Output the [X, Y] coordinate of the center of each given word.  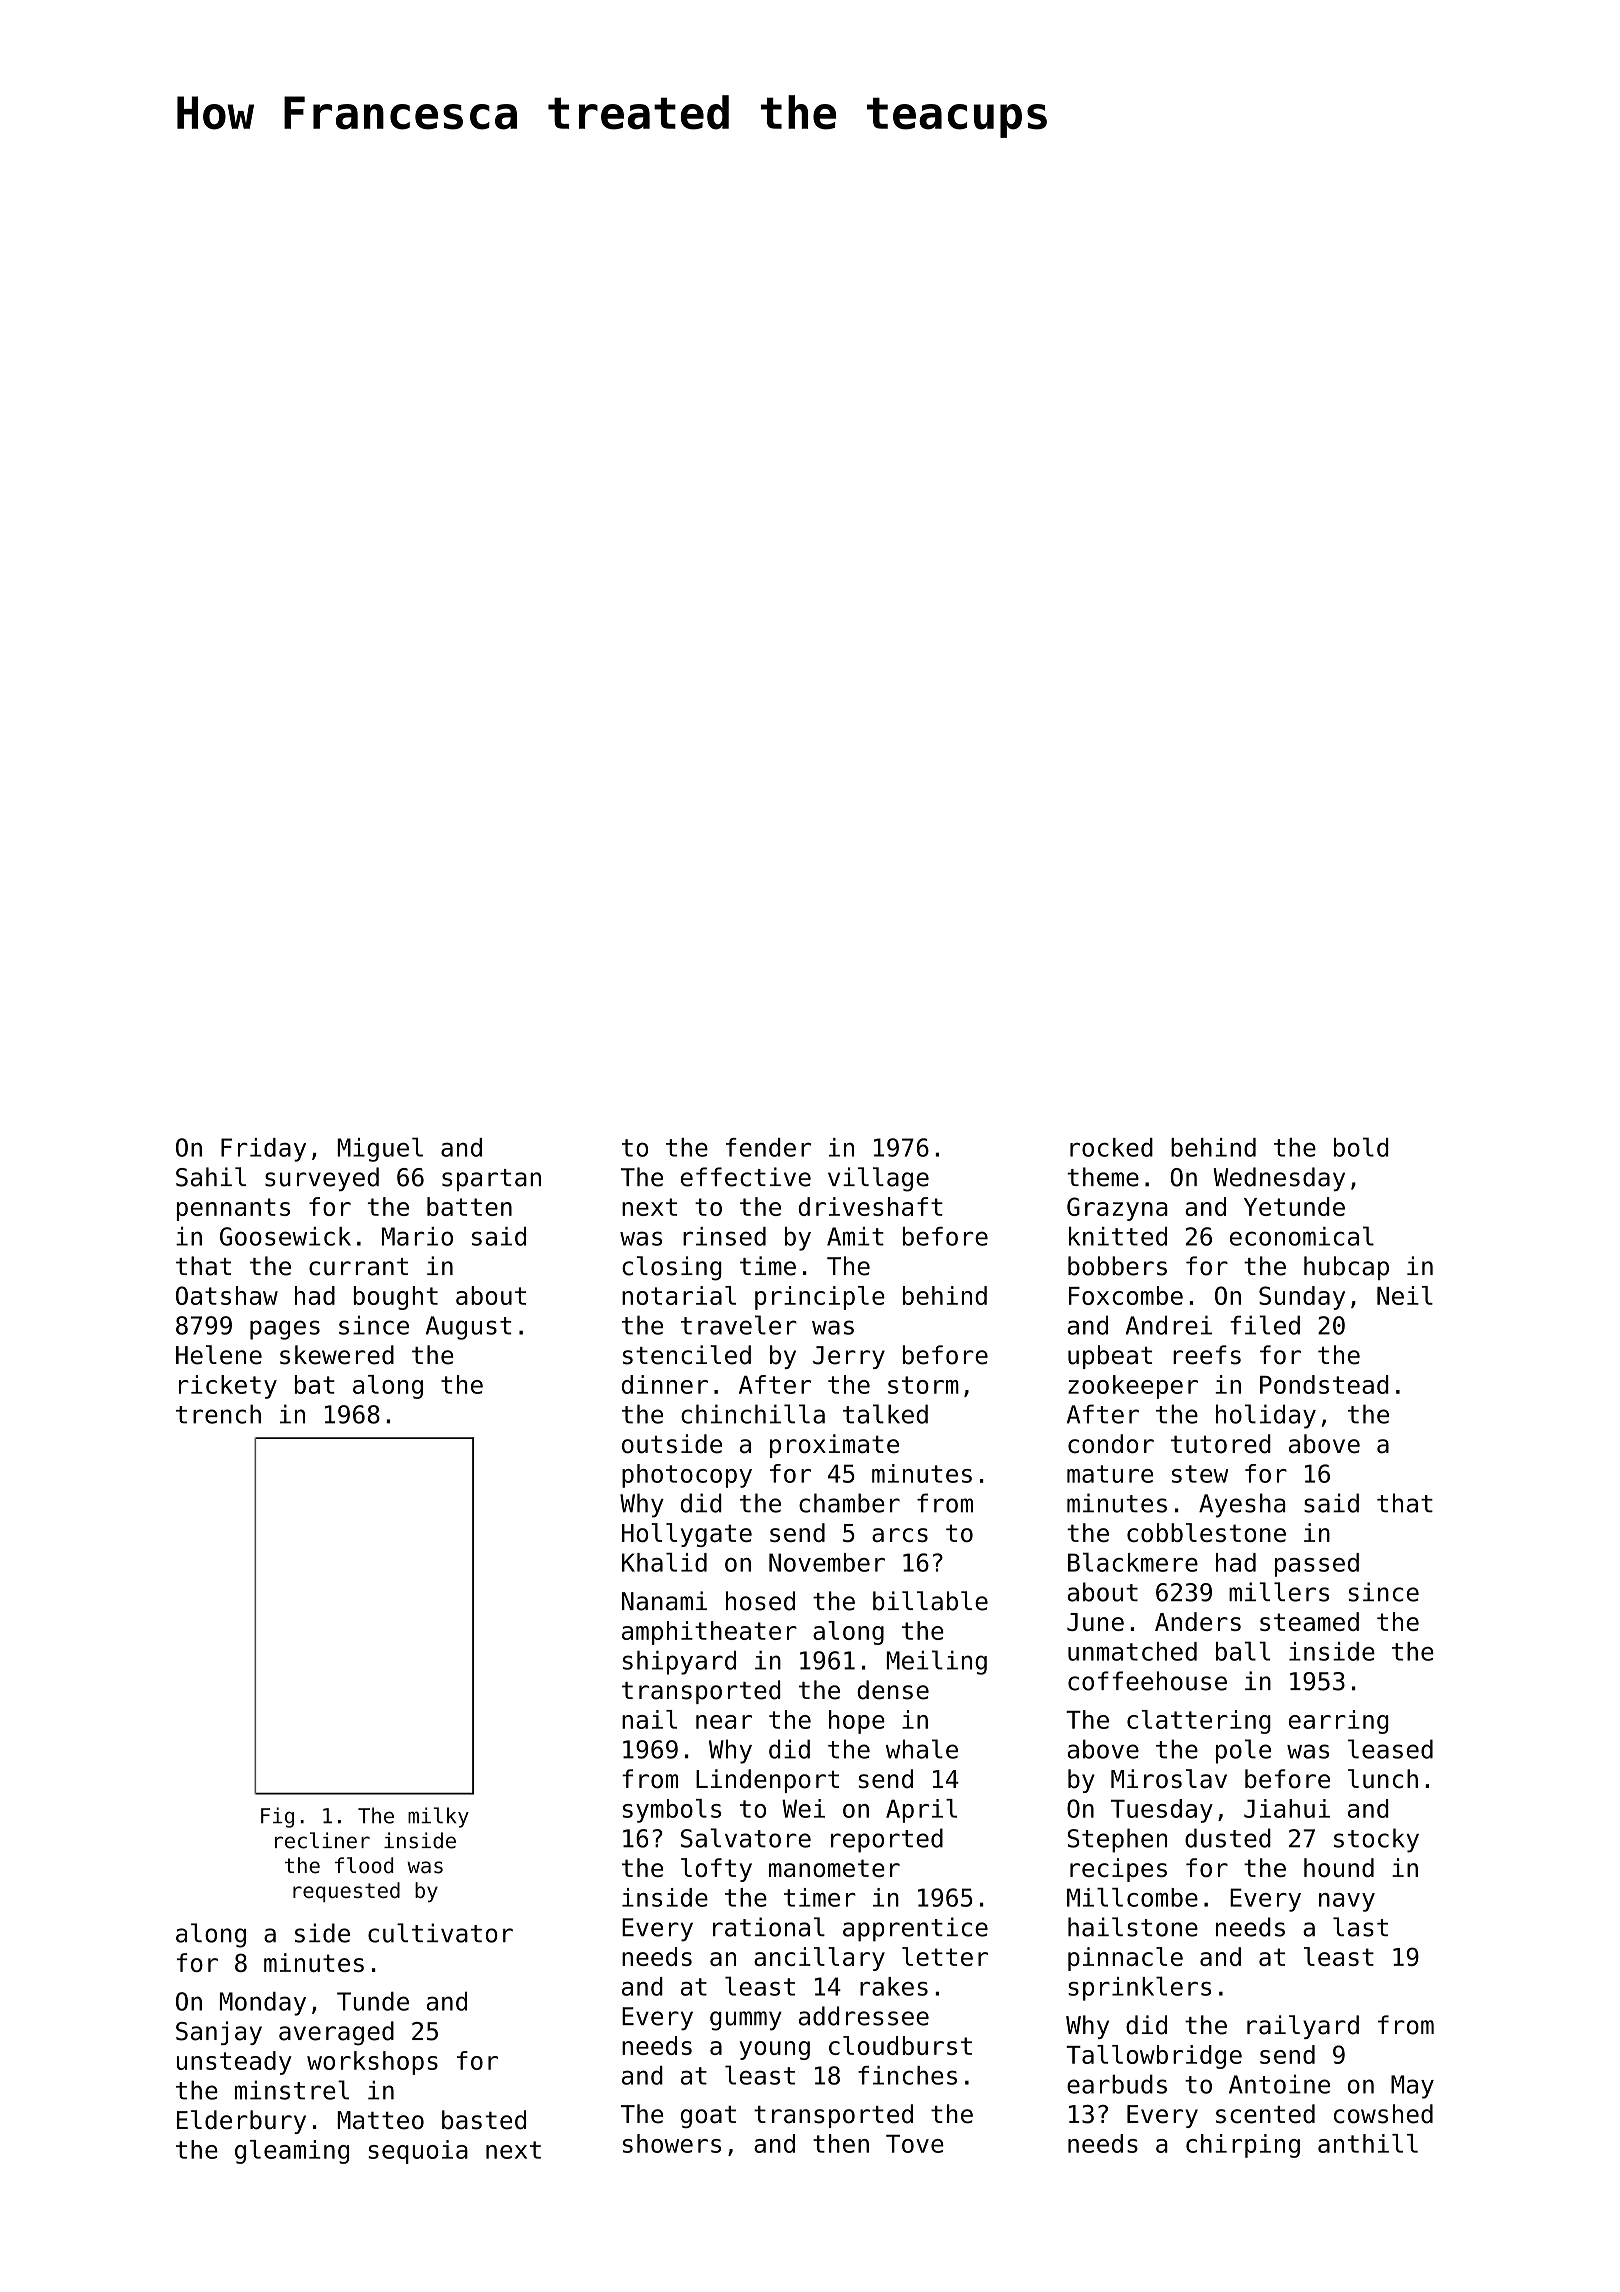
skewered [337, 1355]
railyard [1303, 2027]
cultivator [440, 1933]
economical [1302, 1236]
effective [746, 1177]
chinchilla [753, 1414]
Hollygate [687, 1535]
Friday [263, 1150]
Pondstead [1324, 1384]
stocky [1376, 1840]
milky [438, 1817]
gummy [746, 2021]
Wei [803, 1808]
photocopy [687, 1476]
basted [484, 2120]
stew [1200, 1474]
